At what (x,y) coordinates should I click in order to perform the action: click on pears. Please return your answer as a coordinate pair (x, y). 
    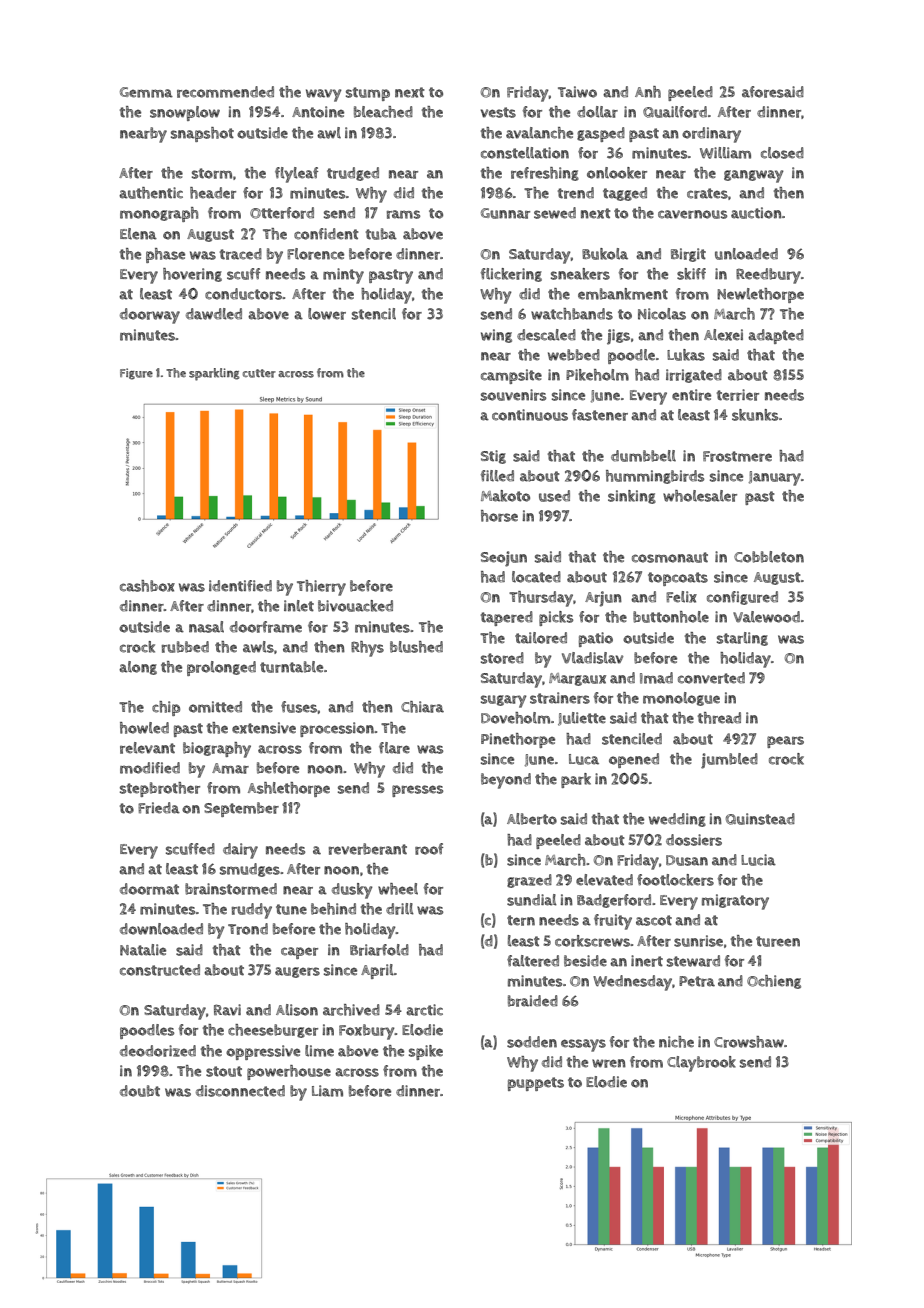
    Looking at the image, I should click on (785, 742).
